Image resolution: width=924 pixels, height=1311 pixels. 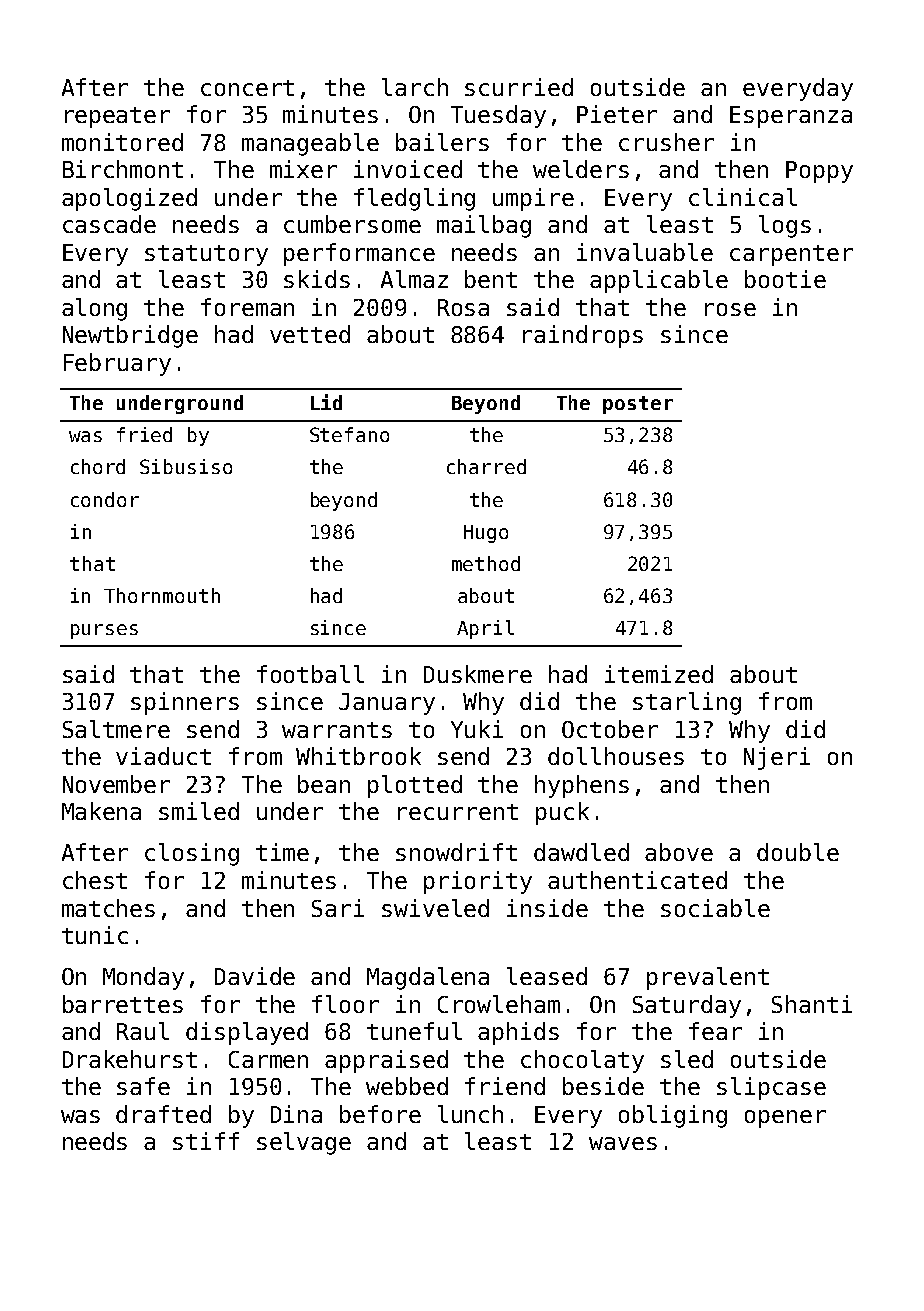 What do you see at coordinates (478, 674) in the screenshot?
I see `Duskmere` at bounding box center [478, 674].
